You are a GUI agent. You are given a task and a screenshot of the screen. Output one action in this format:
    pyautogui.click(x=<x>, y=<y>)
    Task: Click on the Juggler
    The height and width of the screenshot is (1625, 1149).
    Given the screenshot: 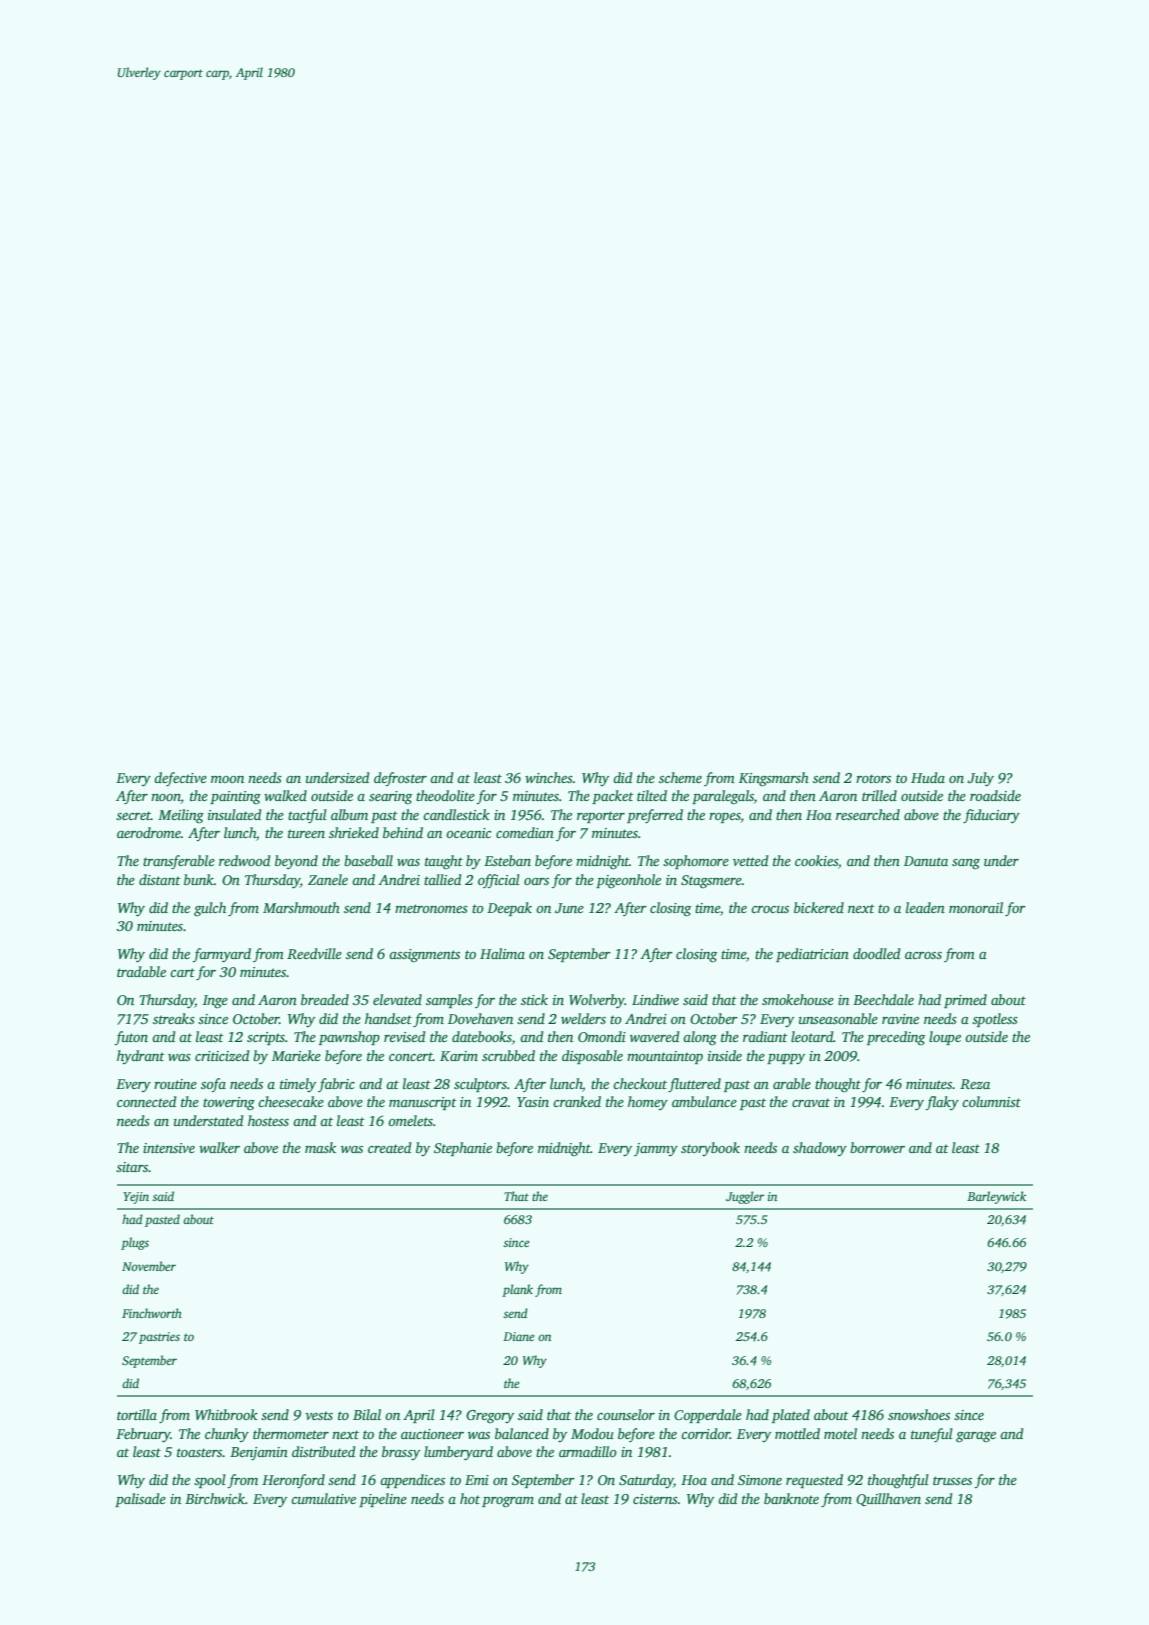 What is the action you would take?
    pyautogui.click(x=745, y=1197)
